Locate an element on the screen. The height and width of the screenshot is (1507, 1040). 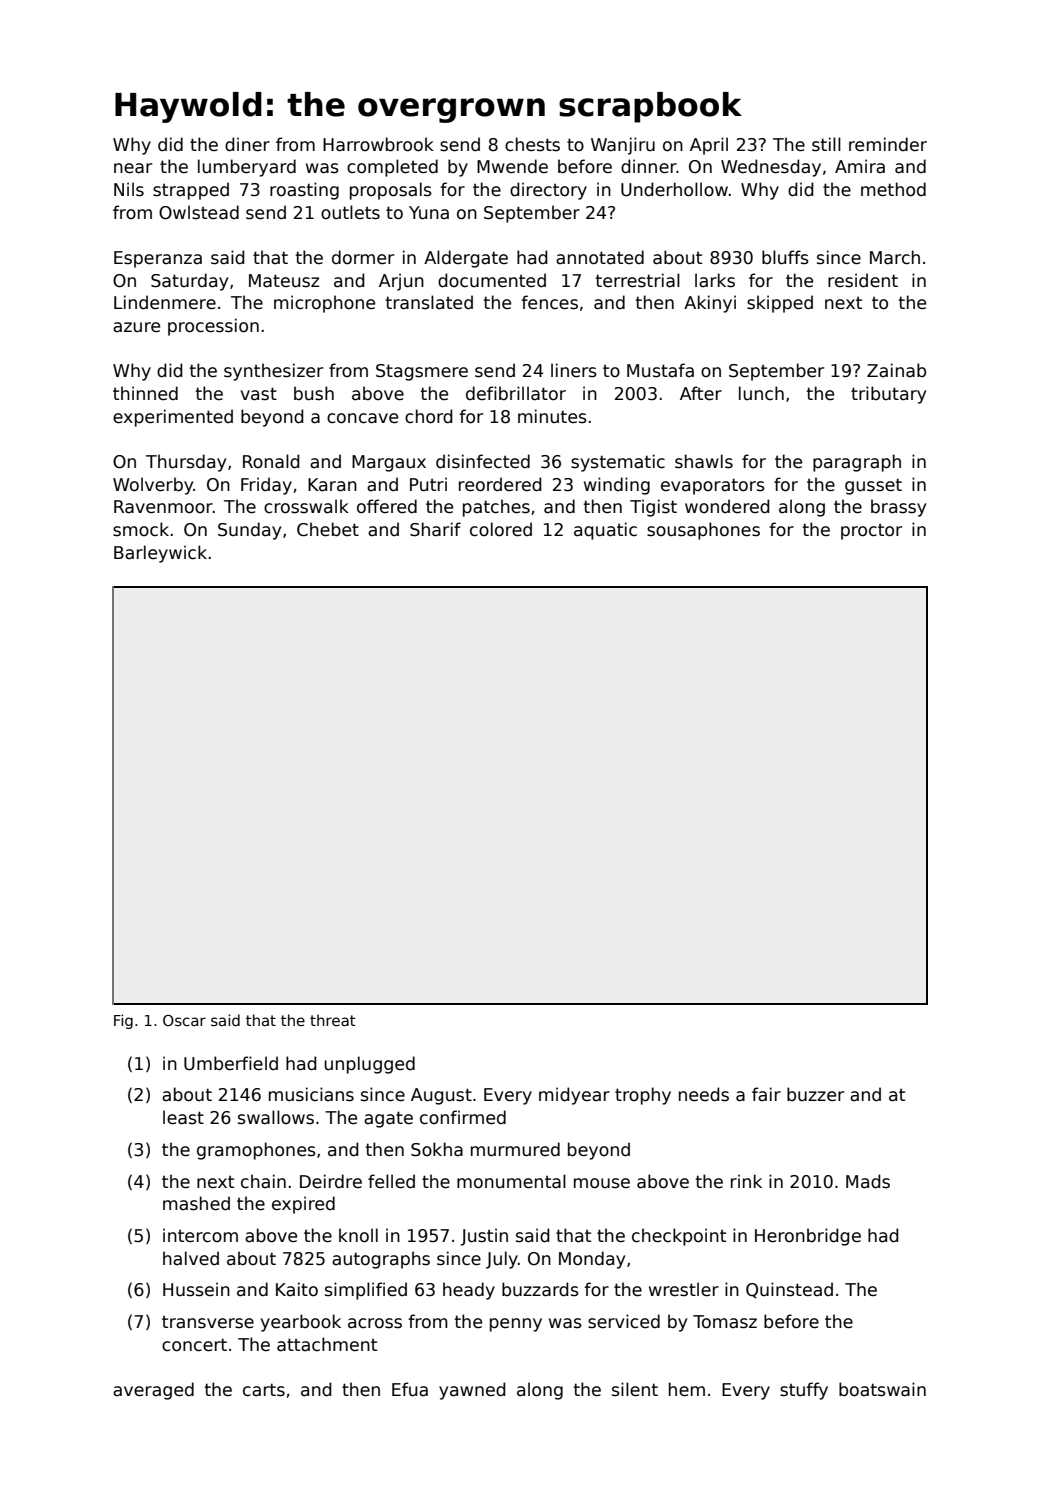
minutes is located at coordinates (552, 416).
